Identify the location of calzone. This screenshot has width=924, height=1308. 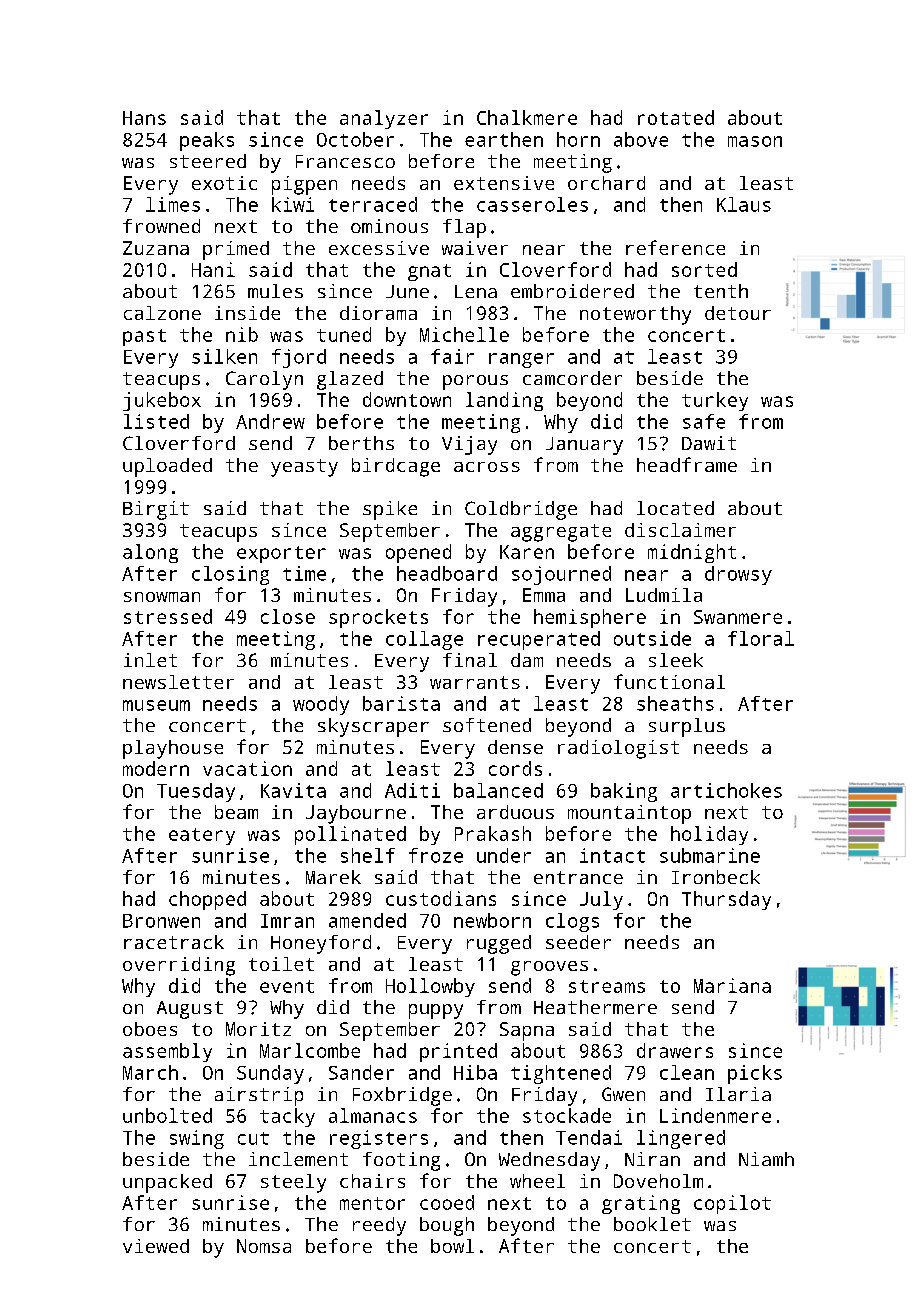
(162, 313).
